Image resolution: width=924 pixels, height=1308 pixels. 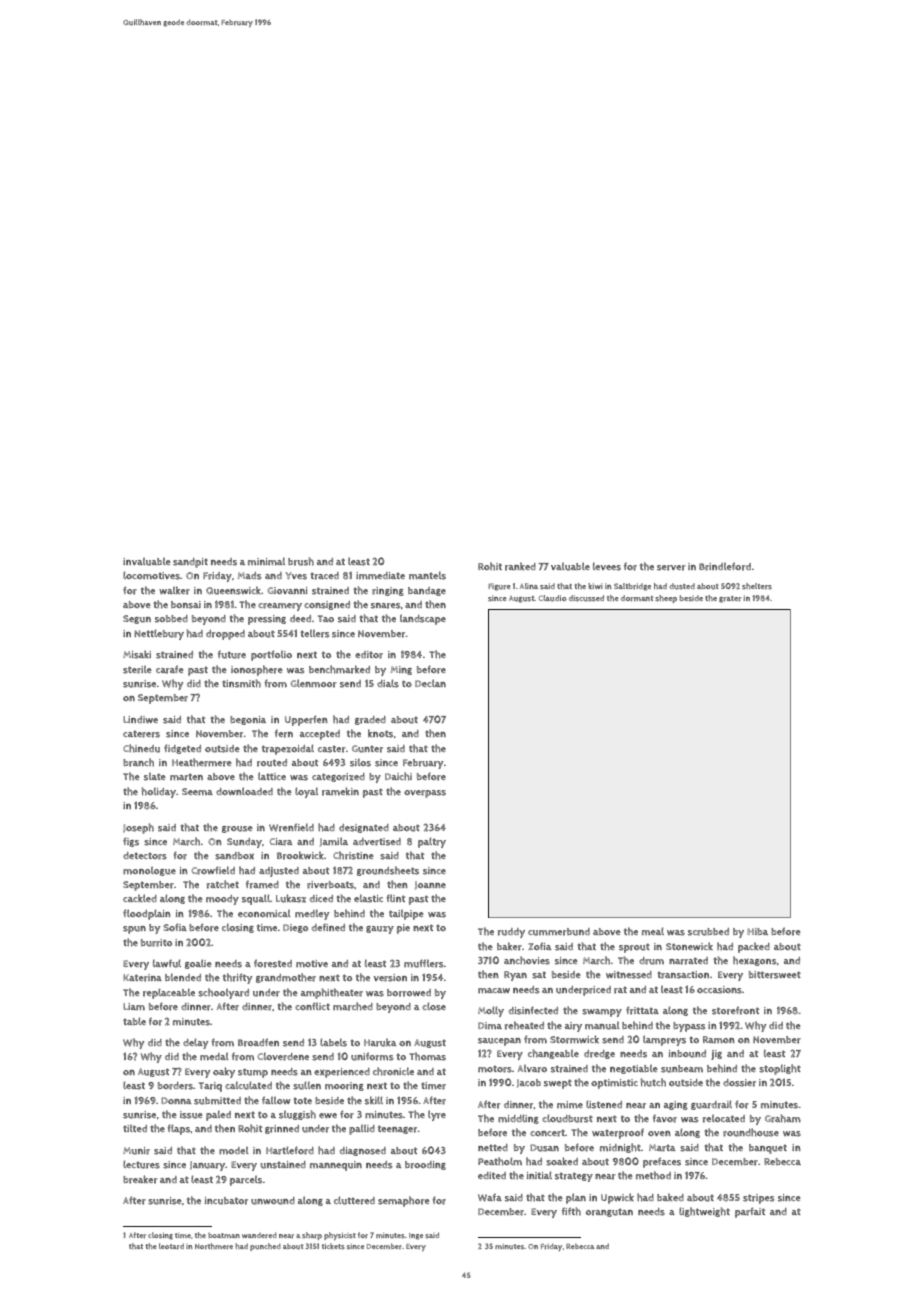 What do you see at coordinates (145, 856) in the page?
I see `detectors` at bounding box center [145, 856].
